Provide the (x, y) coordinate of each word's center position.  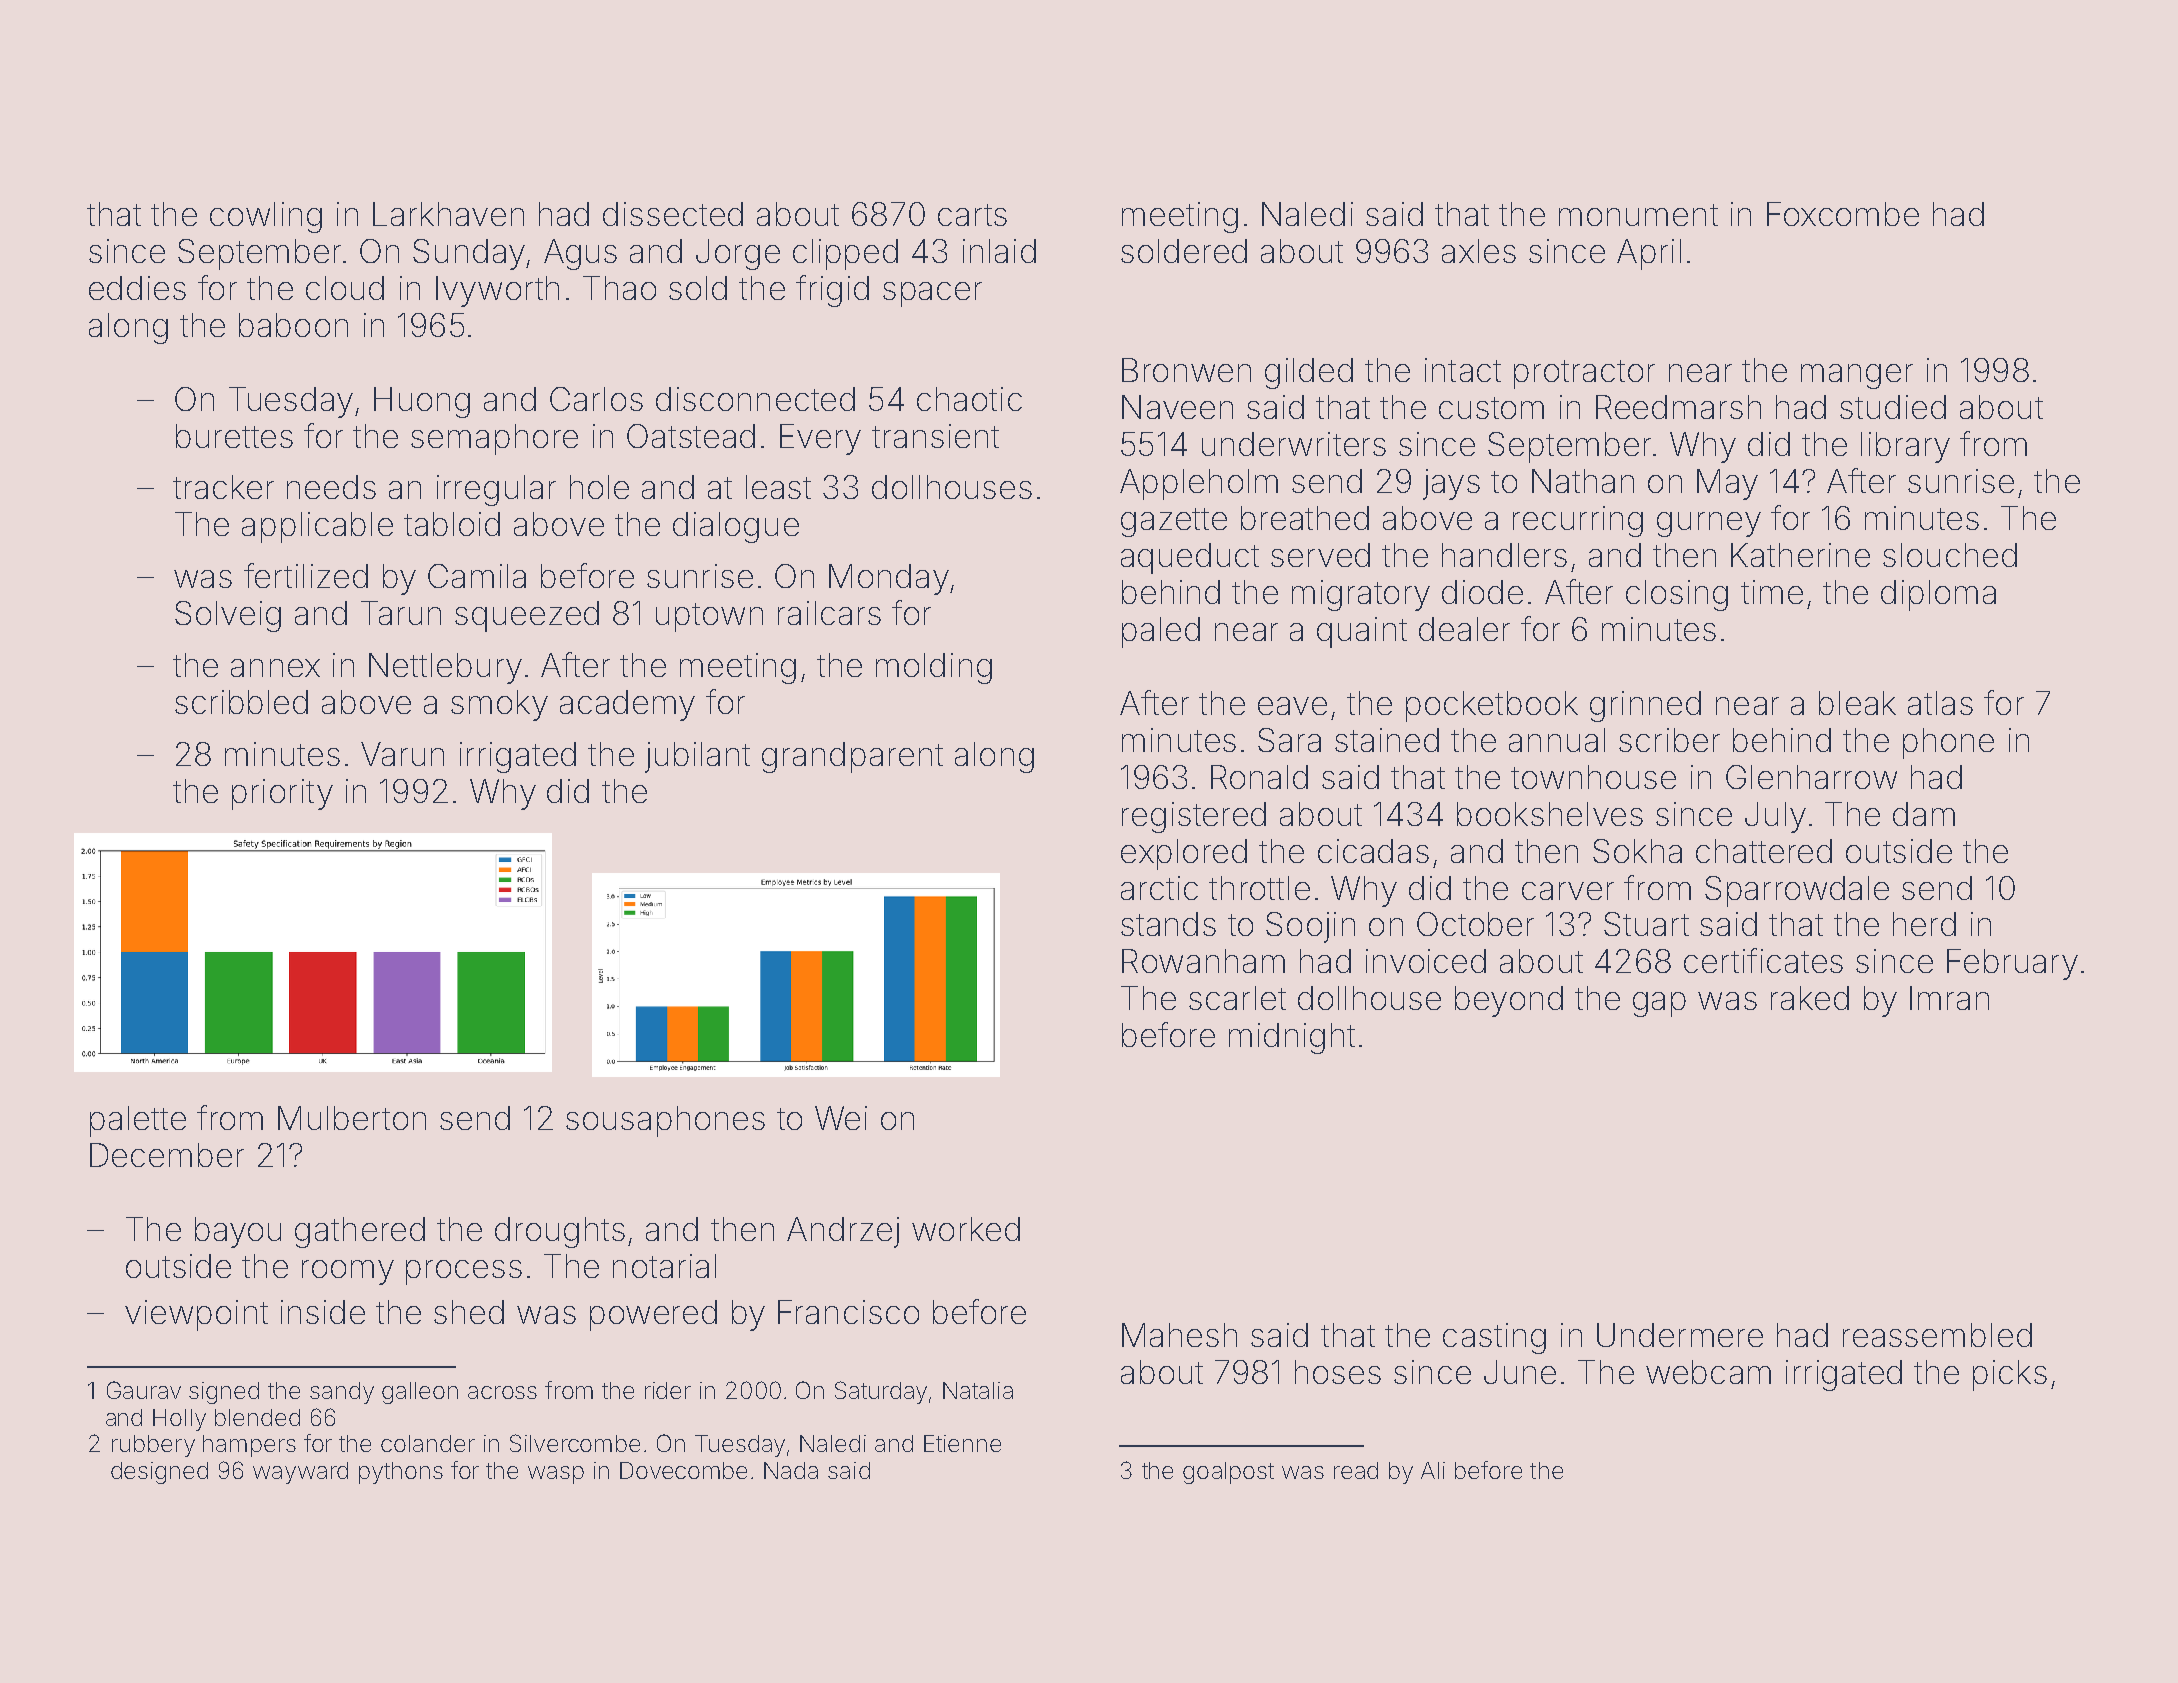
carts (972, 215)
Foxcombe (1843, 214)
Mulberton (352, 1118)
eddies (137, 288)
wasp (556, 1475)
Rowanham (1203, 961)
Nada (791, 1470)
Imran (1949, 998)
